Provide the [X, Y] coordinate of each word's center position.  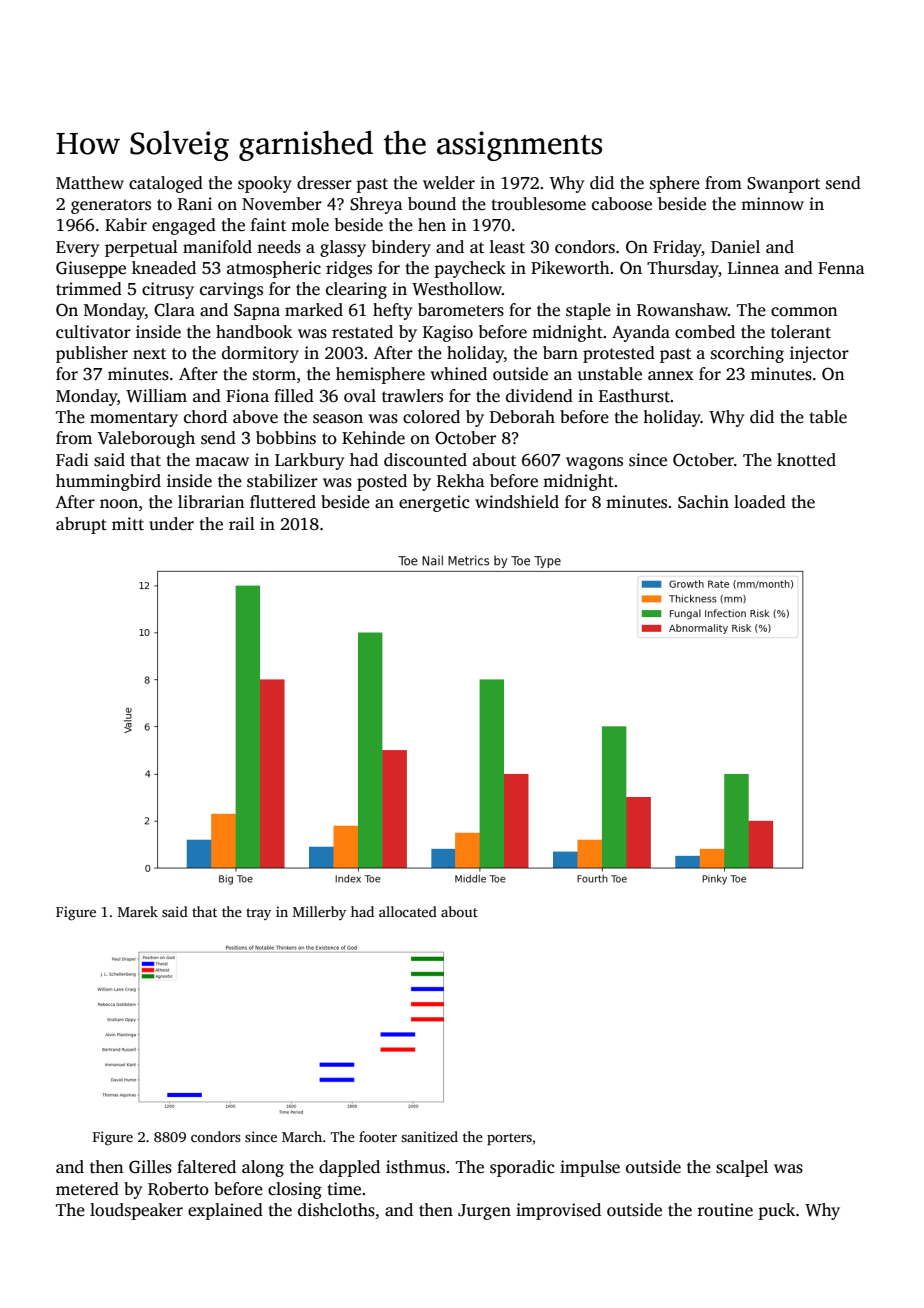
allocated [408, 911]
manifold [217, 247]
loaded [760, 502]
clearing [356, 290]
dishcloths [336, 1210]
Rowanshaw [682, 310]
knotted [806, 460]
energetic [434, 503]
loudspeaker [136, 1211]
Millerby [319, 913]
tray [258, 914]
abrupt [81, 525]
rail [242, 523]
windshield [517, 502]
